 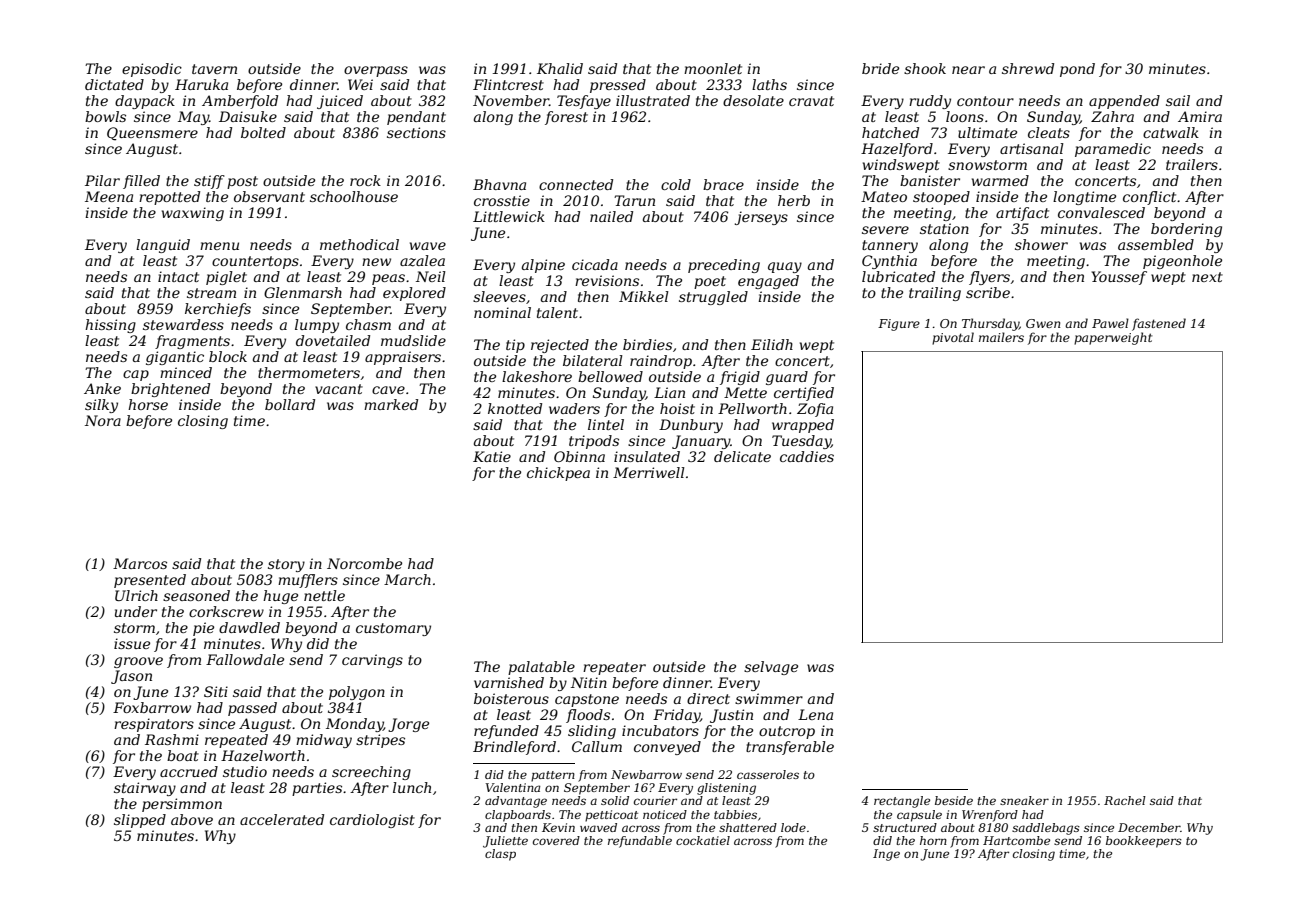 What do you see at coordinates (807, 456) in the screenshot?
I see `caddies` at bounding box center [807, 456].
